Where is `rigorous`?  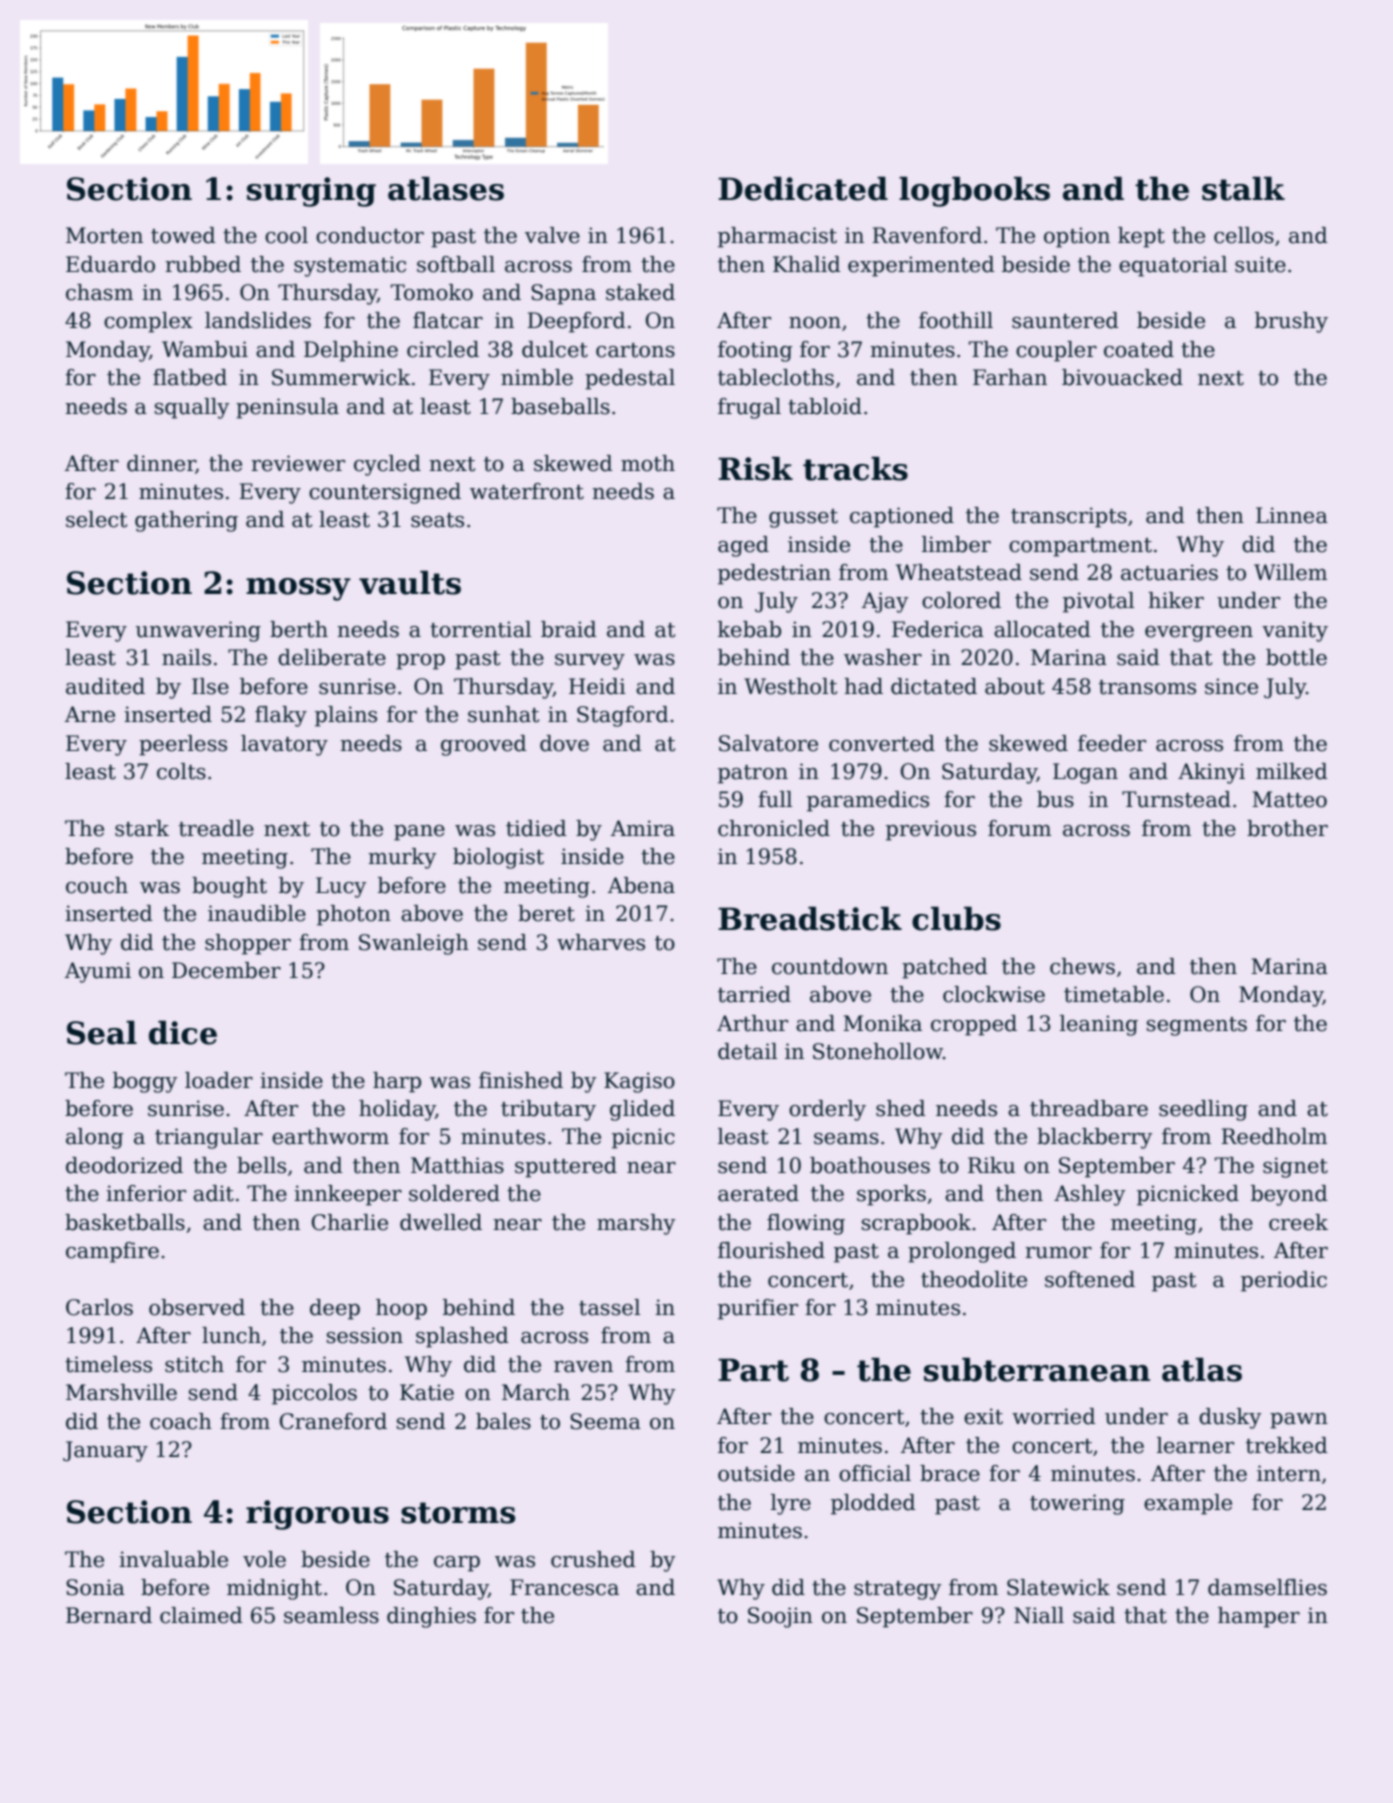 rigorous is located at coordinates (317, 1515).
